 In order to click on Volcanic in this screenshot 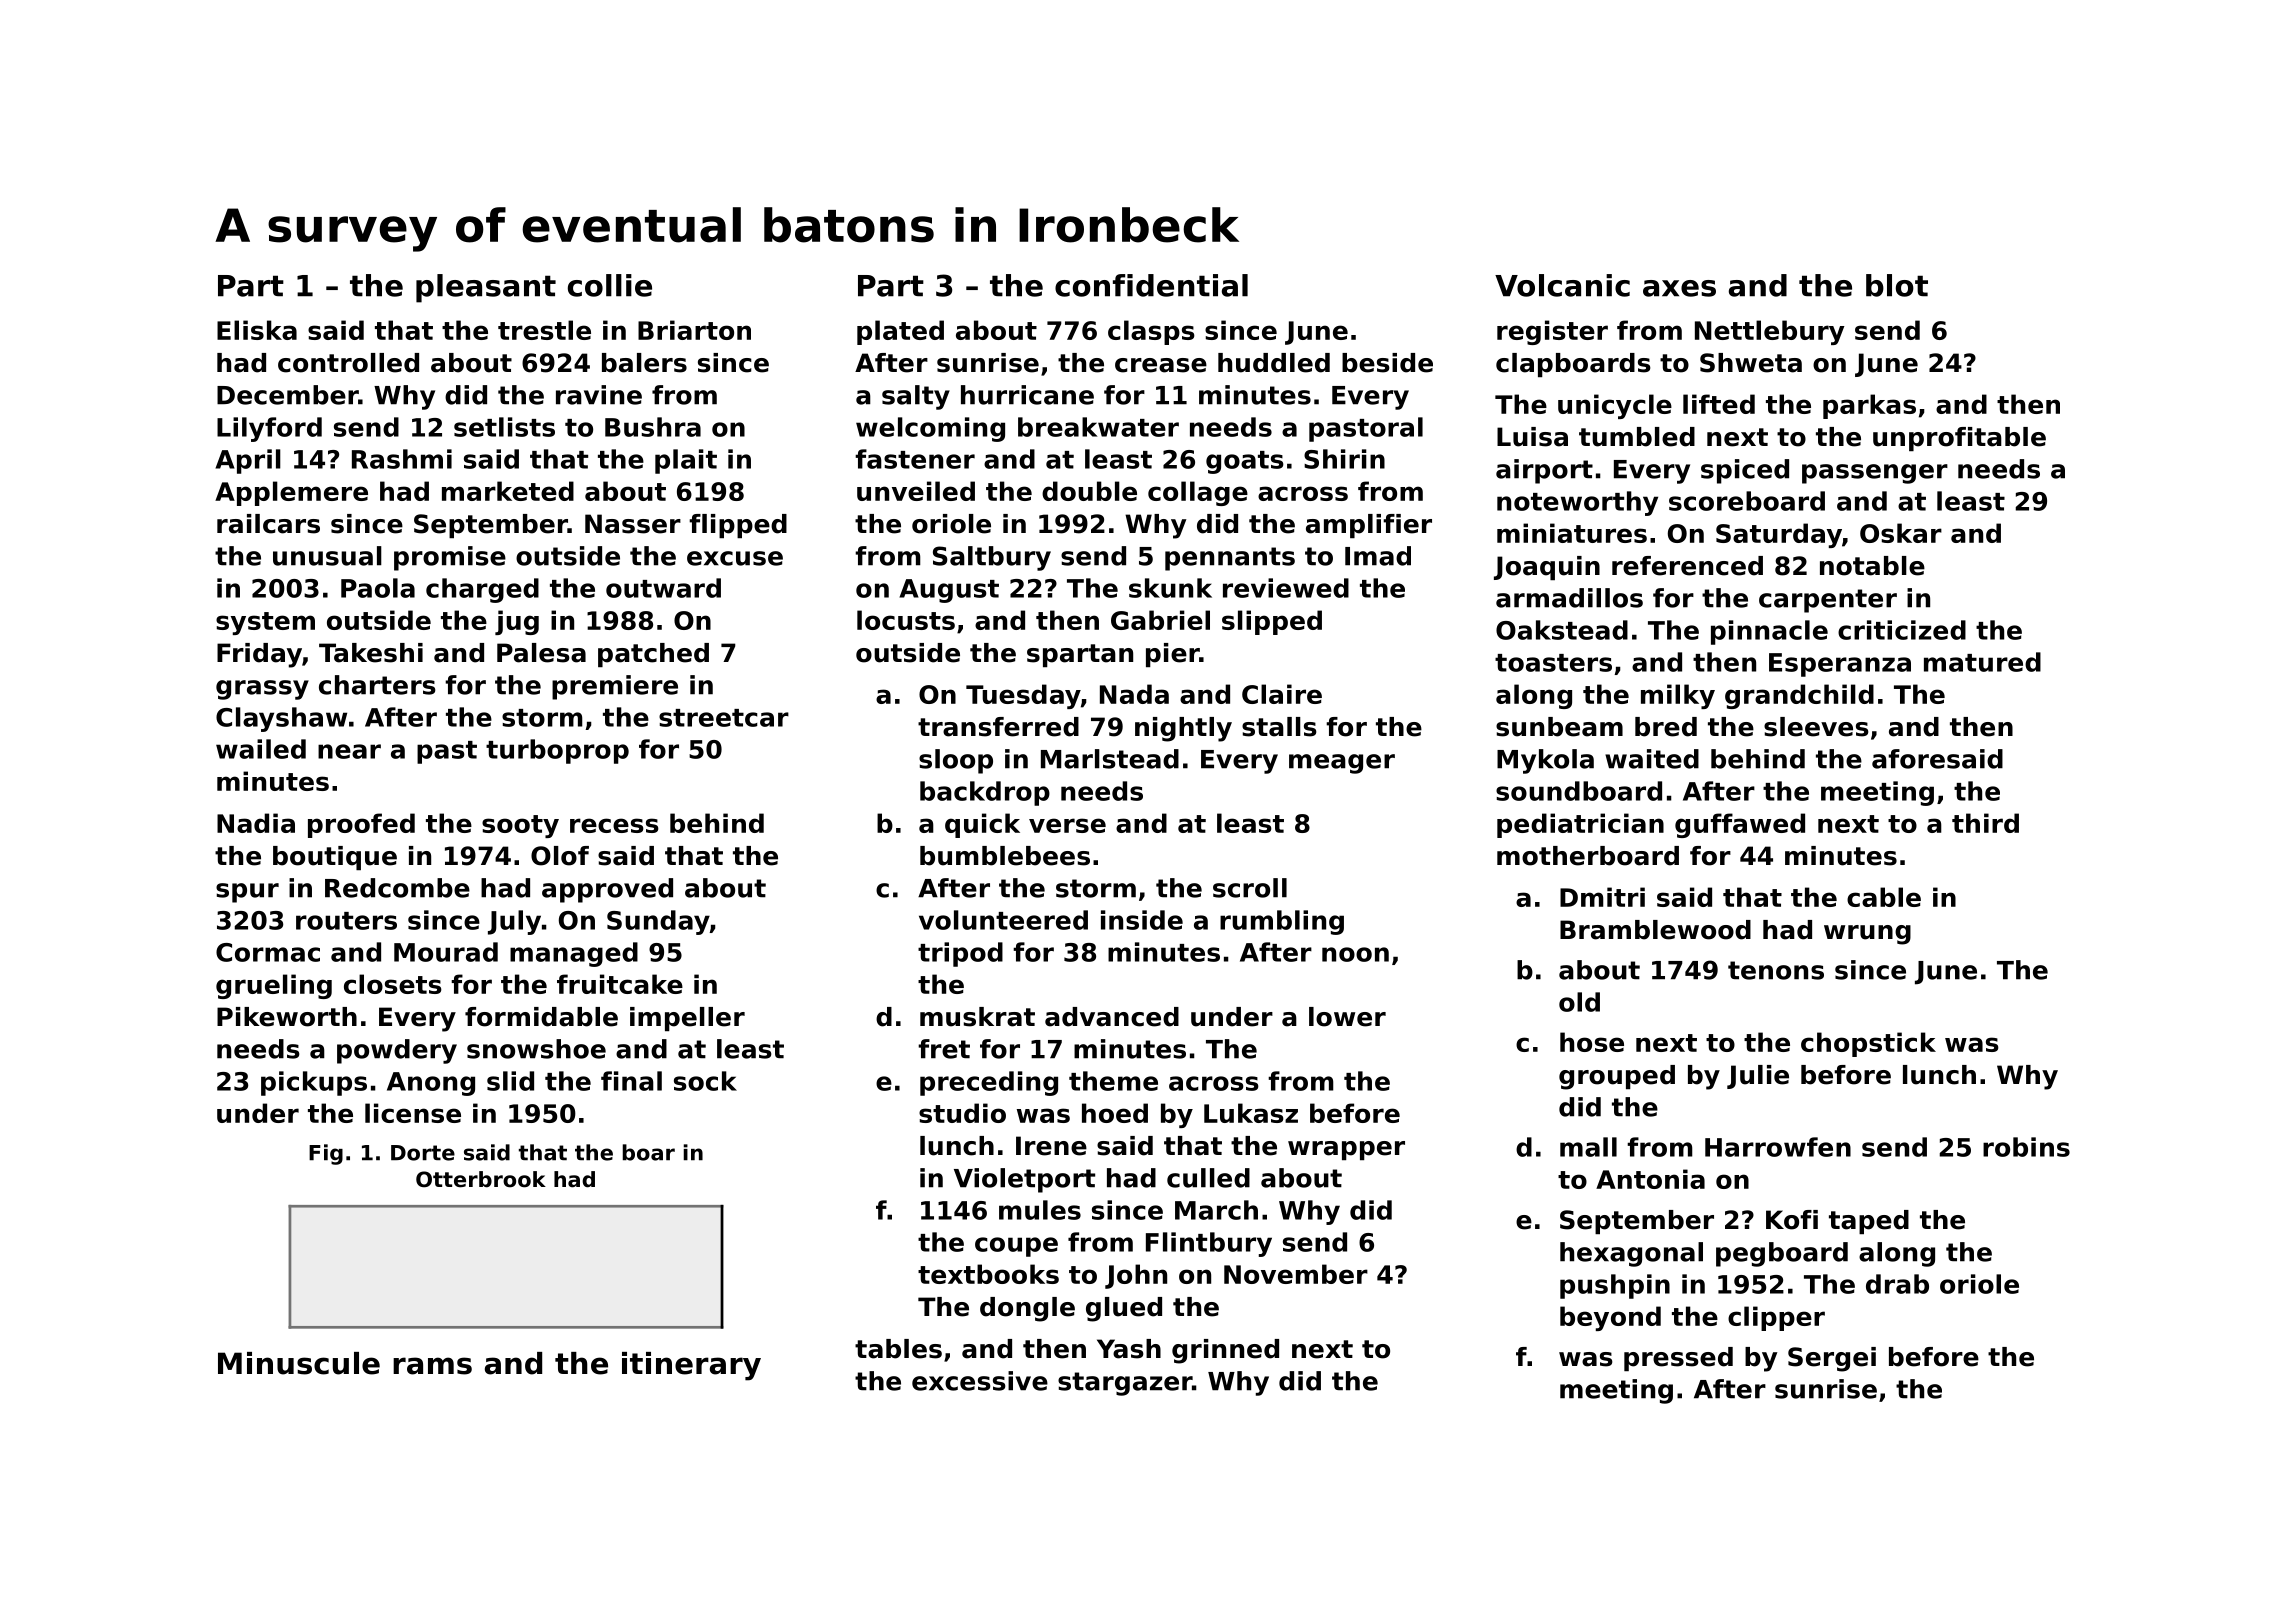, I will do `click(1562, 285)`.
